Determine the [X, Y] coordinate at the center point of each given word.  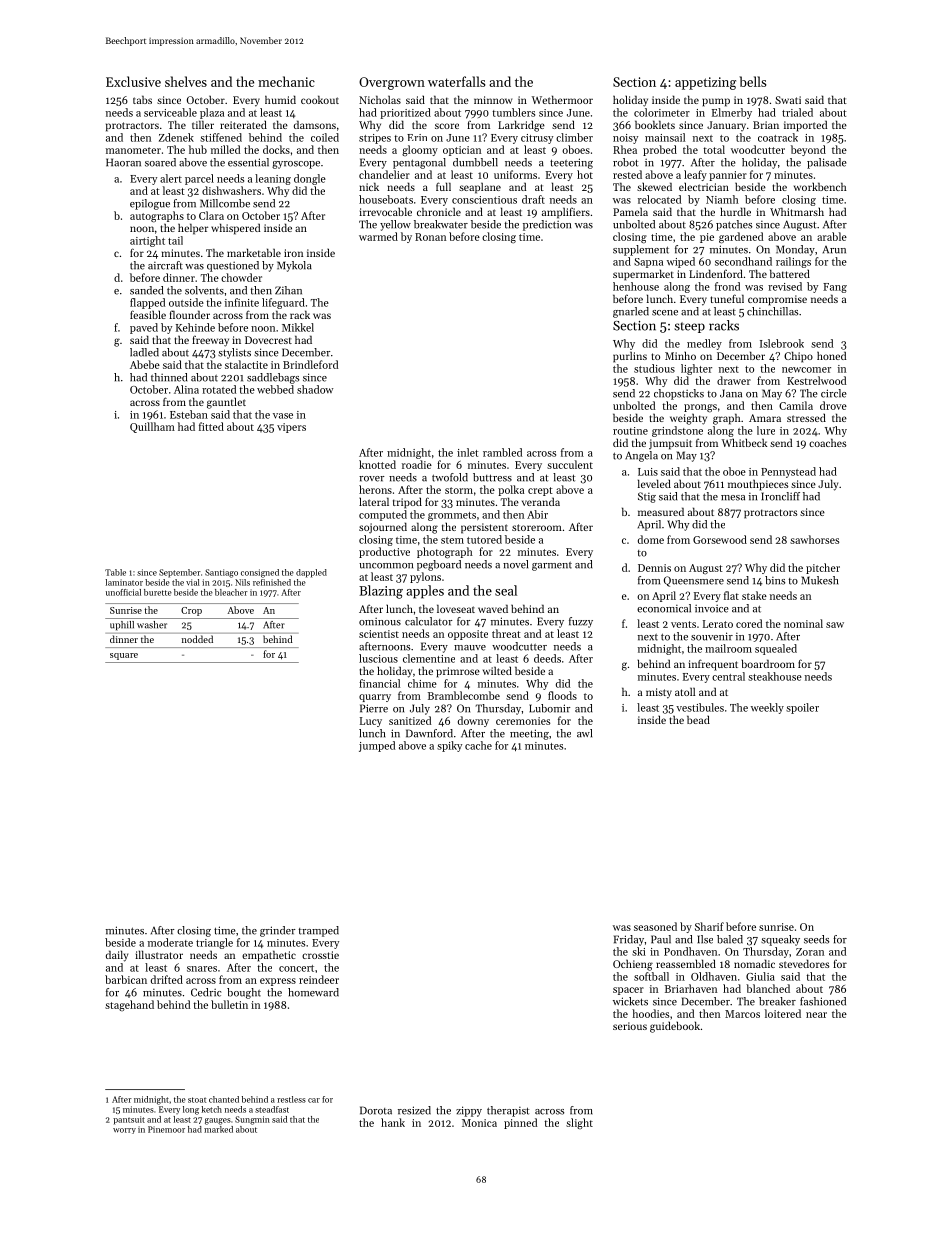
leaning [273, 179]
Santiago [221, 573]
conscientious [484, 200]
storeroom [537, 527]
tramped [319, 931]
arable [832, 236]
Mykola [294, 266]
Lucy [371, 722]
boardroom [768, 663]
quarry [375, 698]
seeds [816, 939]
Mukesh [819, 580]
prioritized [405, 113]
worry [124, 1131]
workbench [820, 186]
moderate [170, 942]
